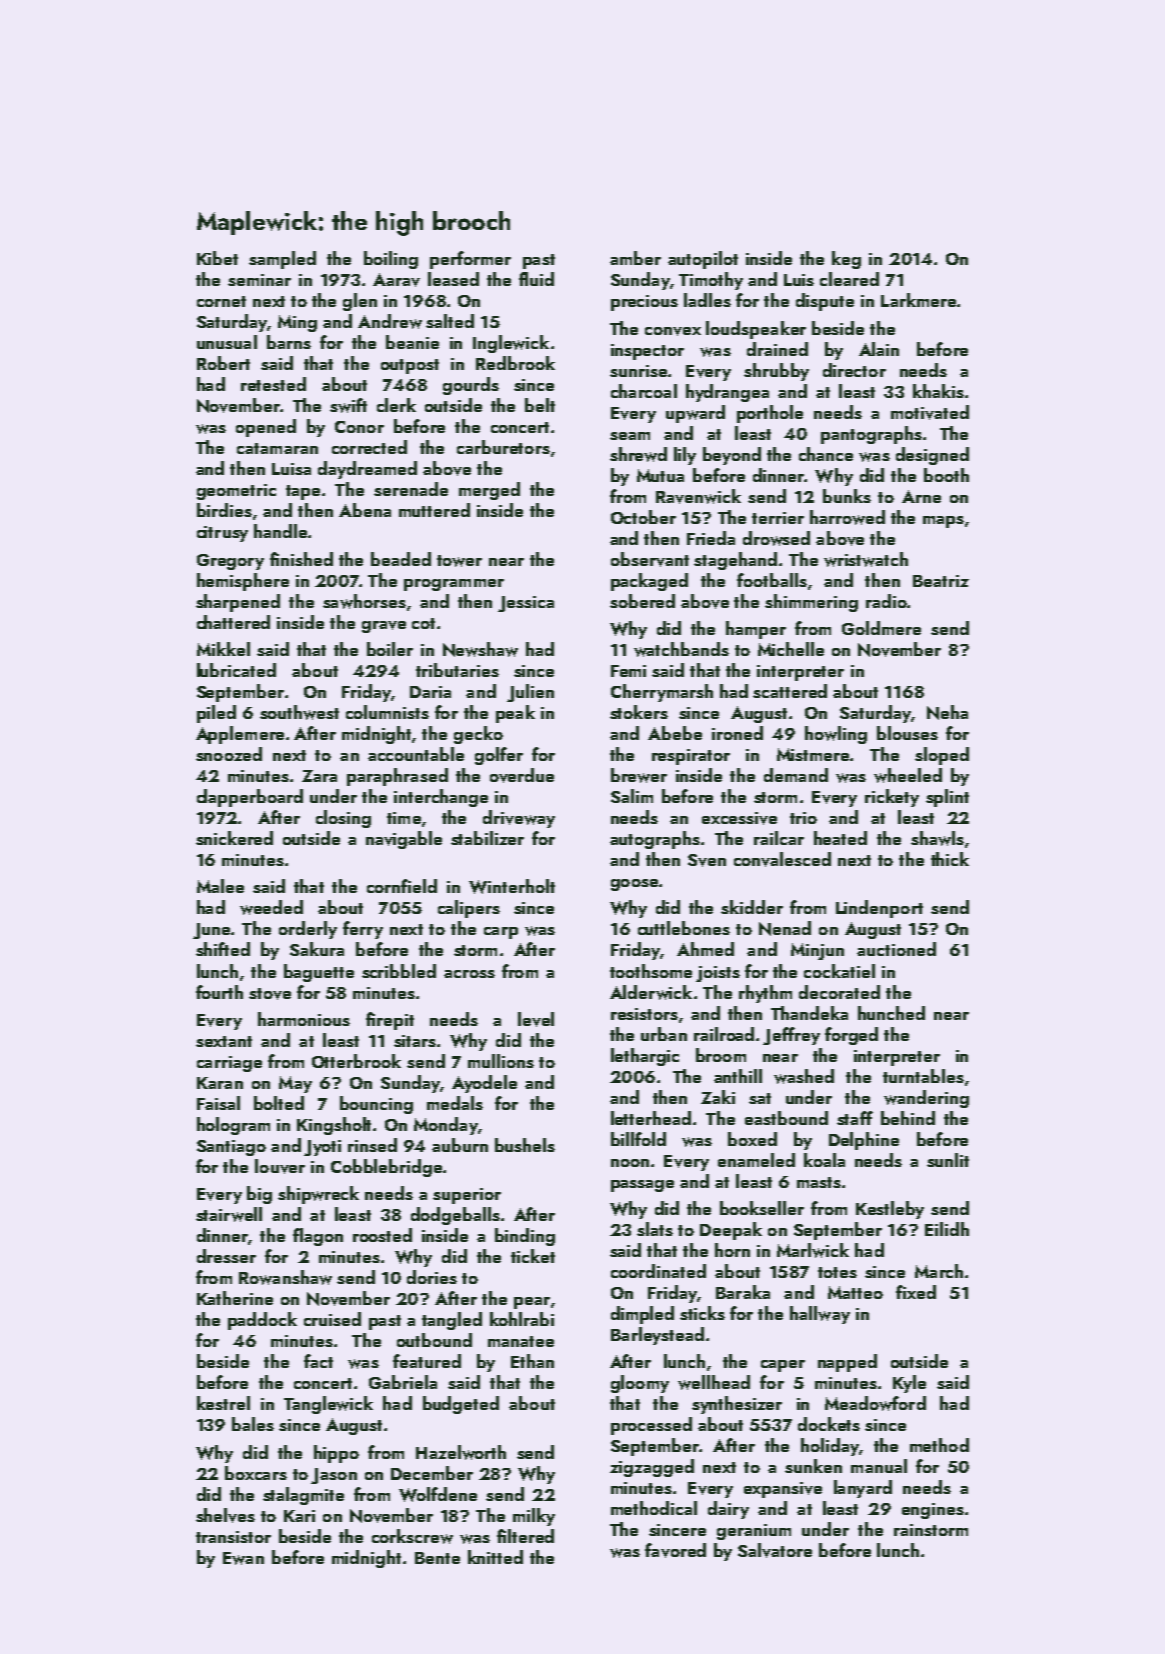 This screenshot has height=1654, width=1165. I want to click on coordinated, so click(658, 1271).
